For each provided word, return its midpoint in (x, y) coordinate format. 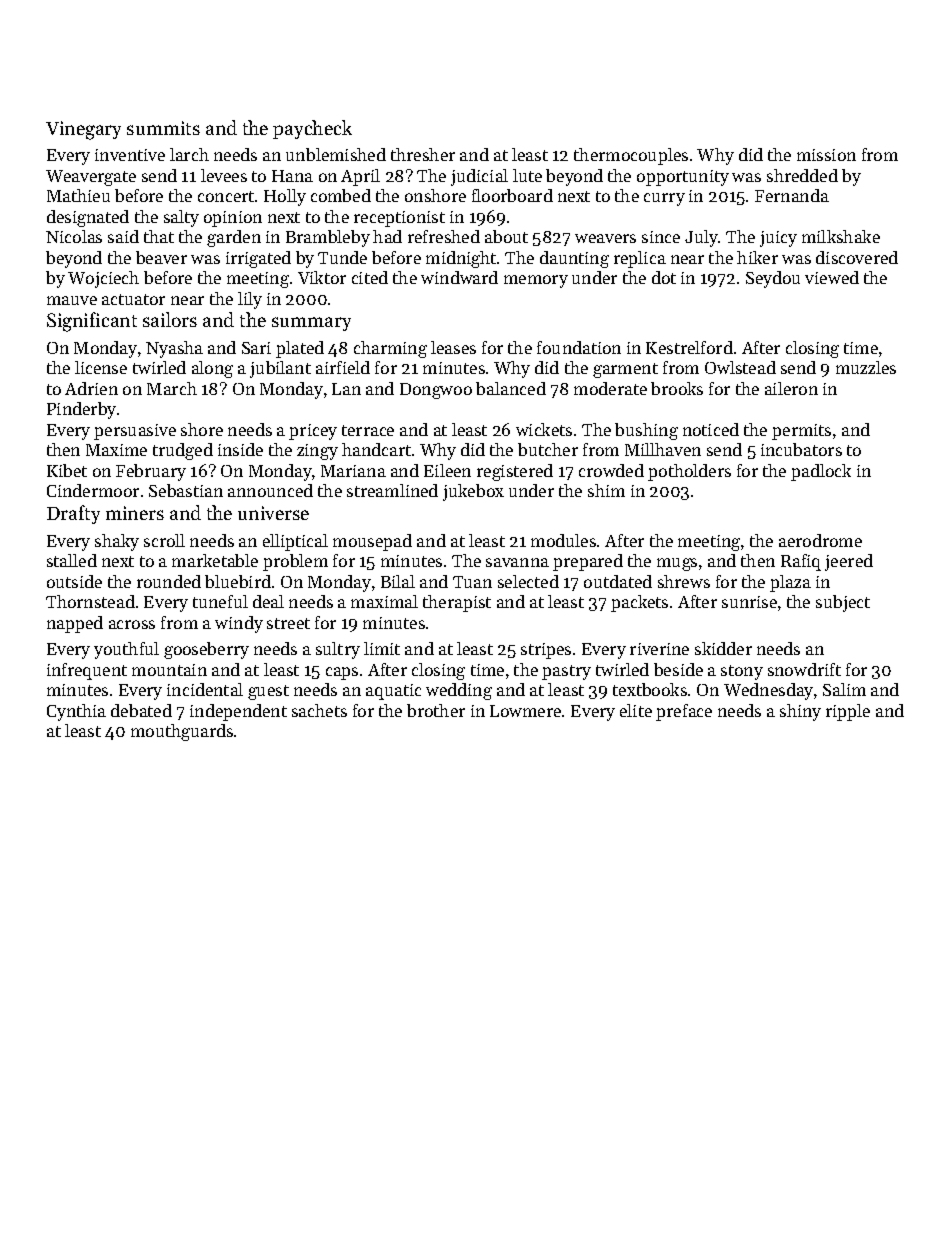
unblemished (336, 154)
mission (826, 155)
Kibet (67, 470)
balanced (511, 388)
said (123, 236)
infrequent (87, 671)
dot (664, 277)
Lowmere (525, 711)
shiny (800, 712)
